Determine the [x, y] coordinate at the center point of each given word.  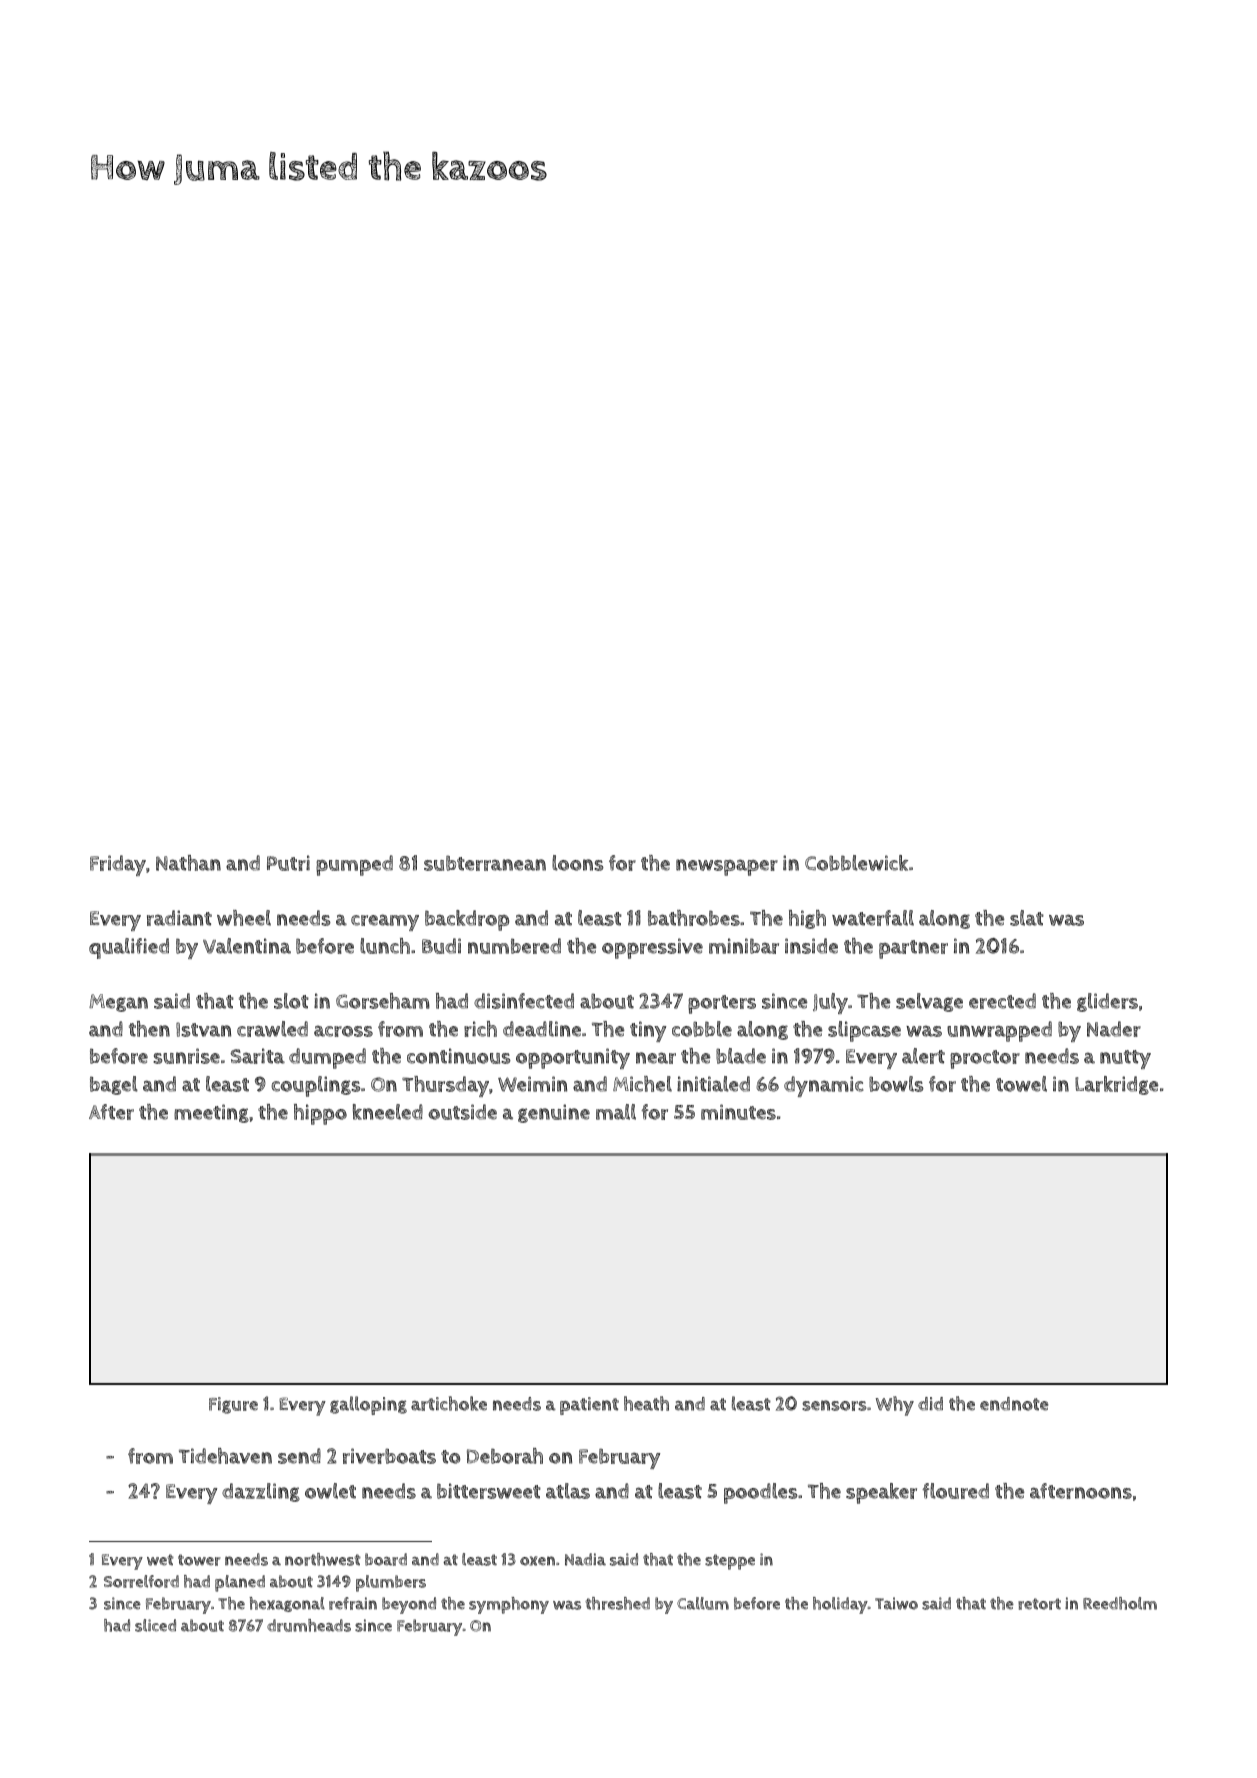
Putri [288, 863]
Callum [703, 1603]
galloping [368, 1405]
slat [1027, 918]
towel [1021, 1084]
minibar [744, 946]
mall [616, 1112]
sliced [155, 1625]
